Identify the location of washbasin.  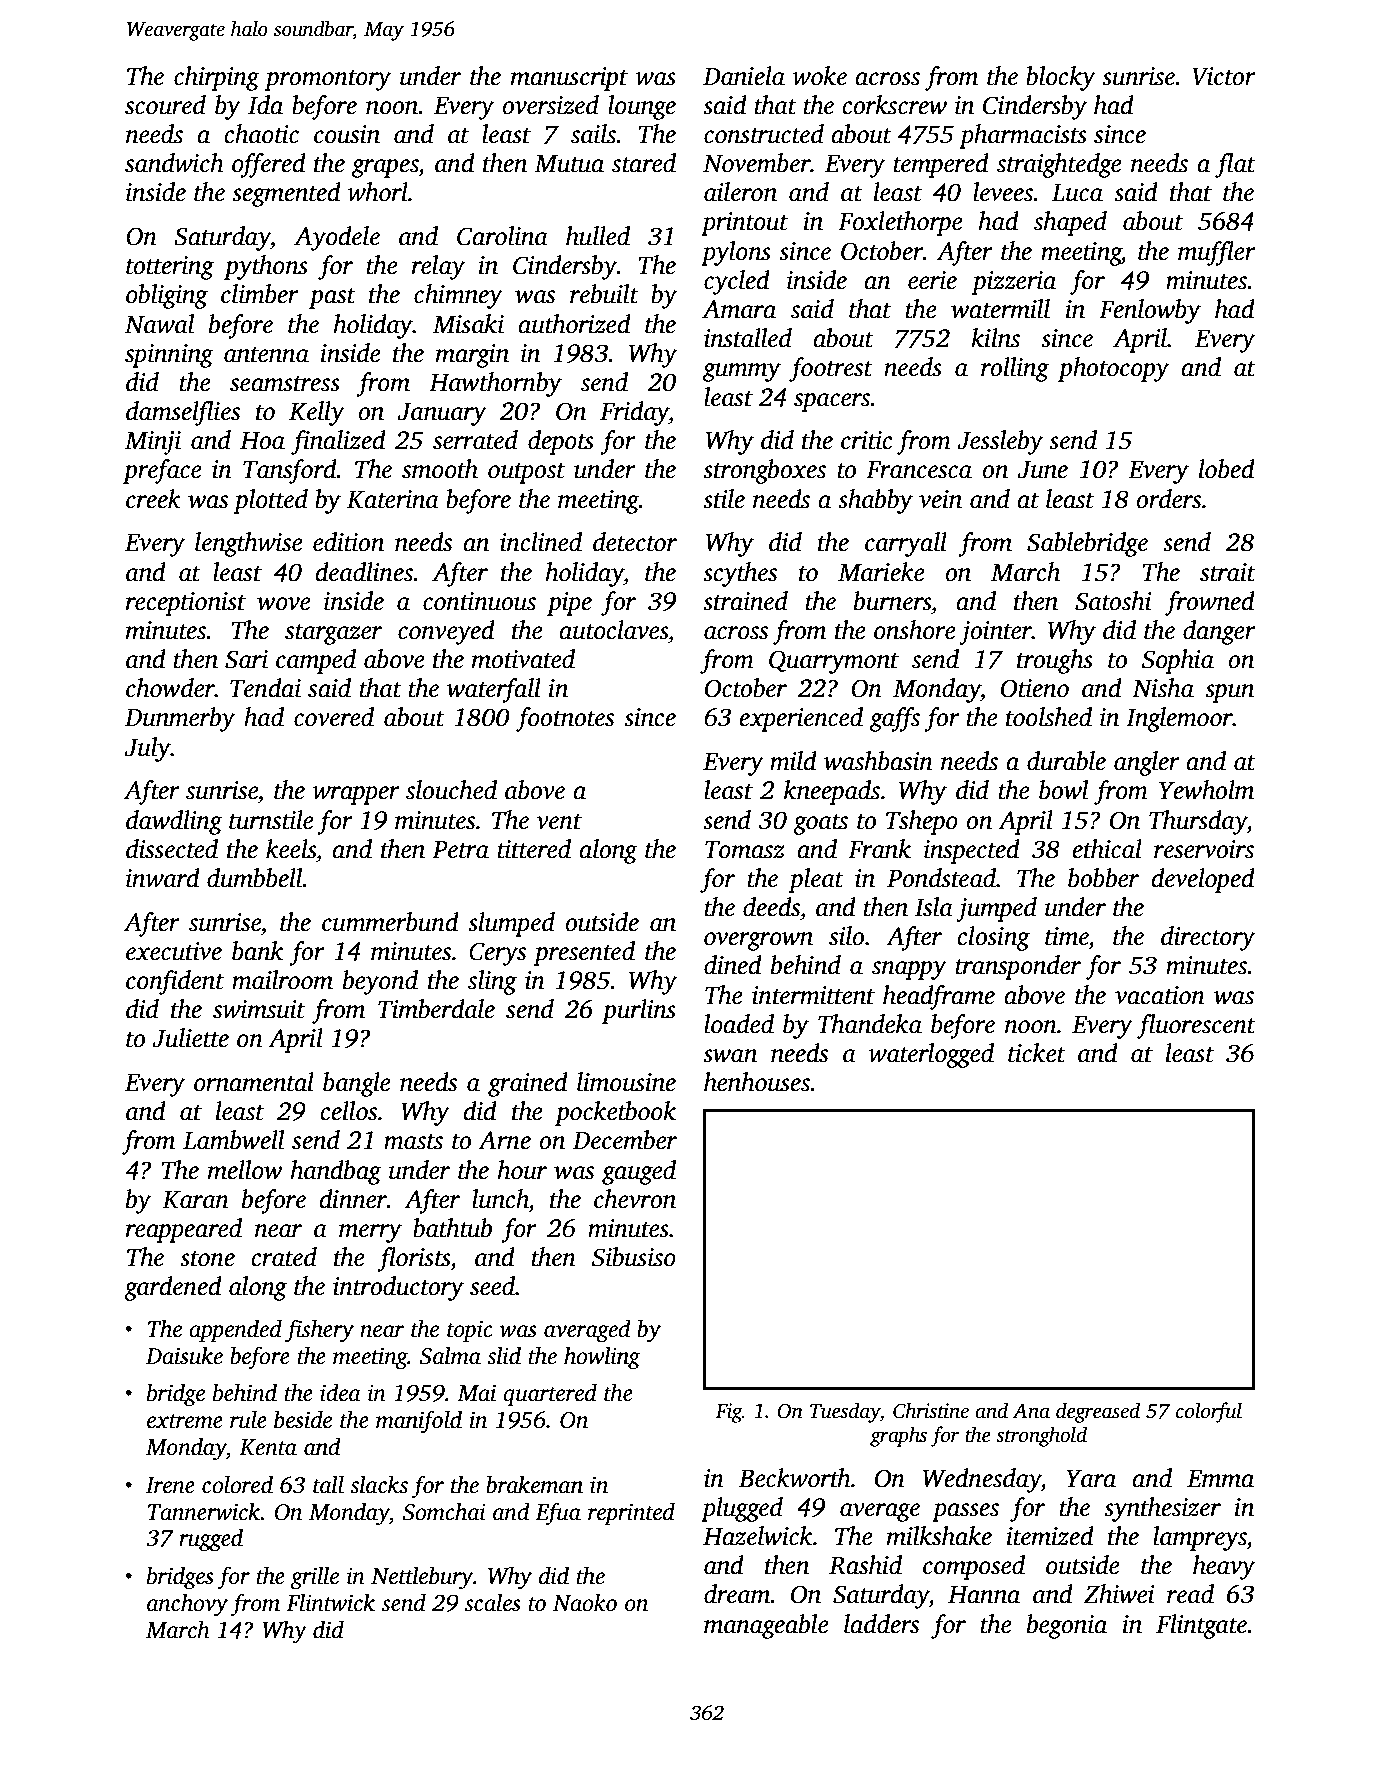
(878, 761).
